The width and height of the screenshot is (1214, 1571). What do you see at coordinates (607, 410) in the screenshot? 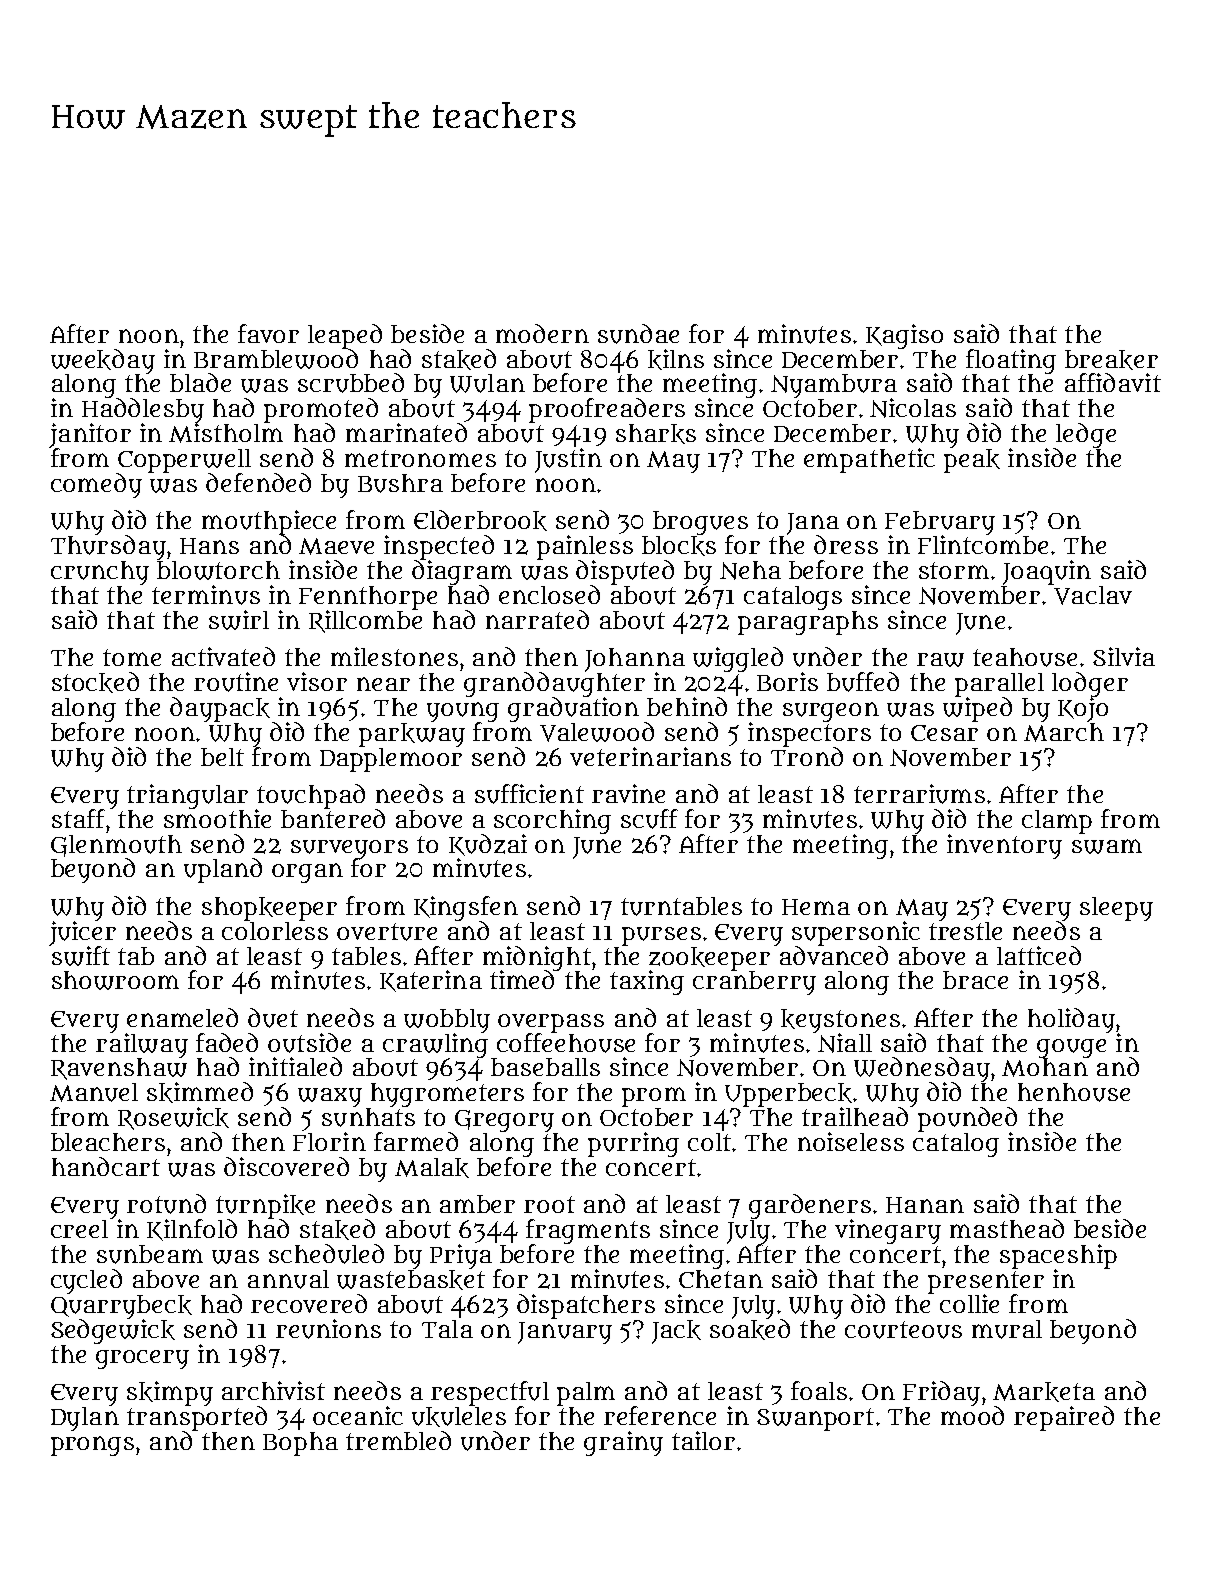
I see `proofreaders` at bounding box center [607, 410].
